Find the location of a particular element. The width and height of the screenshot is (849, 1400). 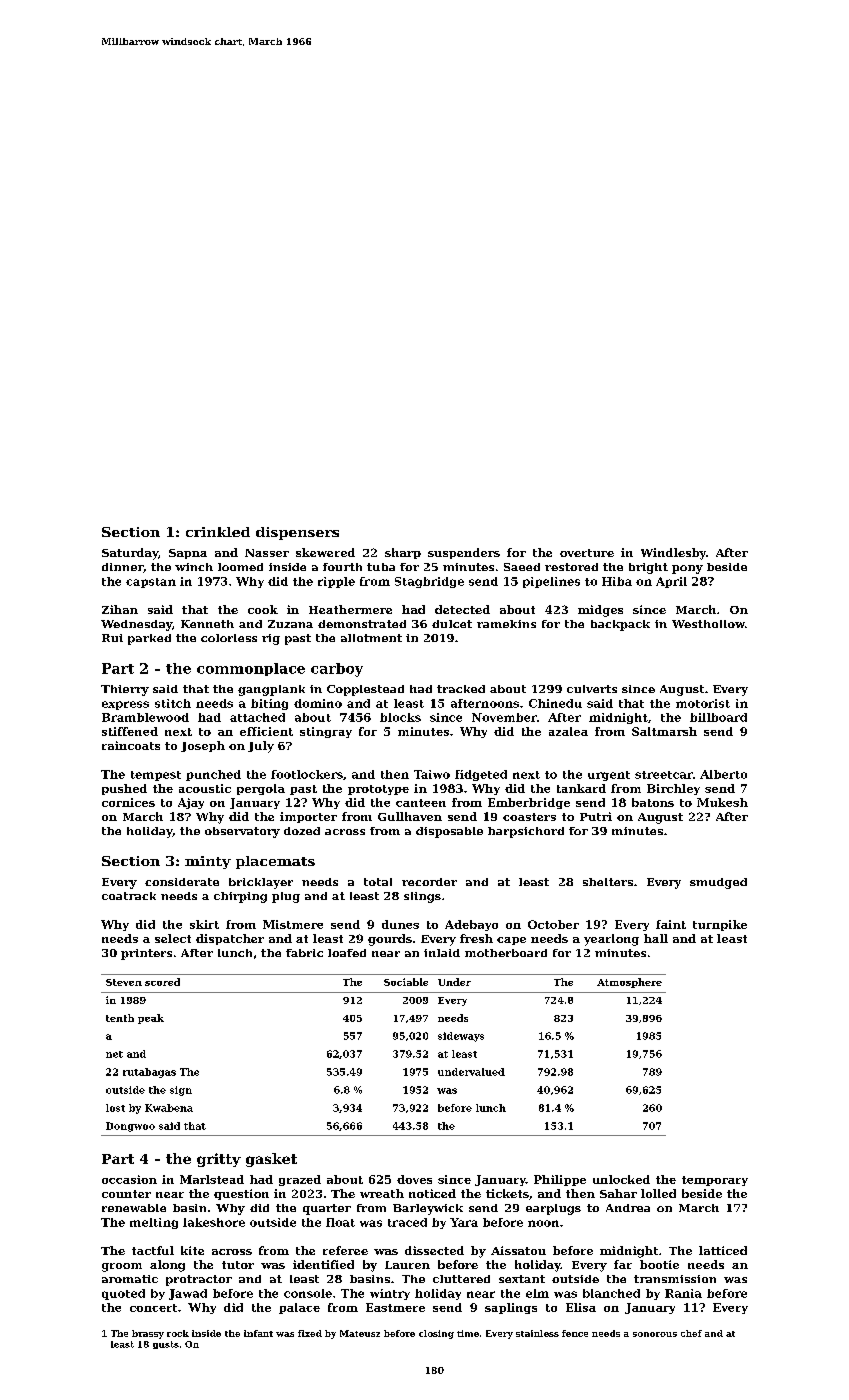

ripple is located at coordinates (336, 582).
